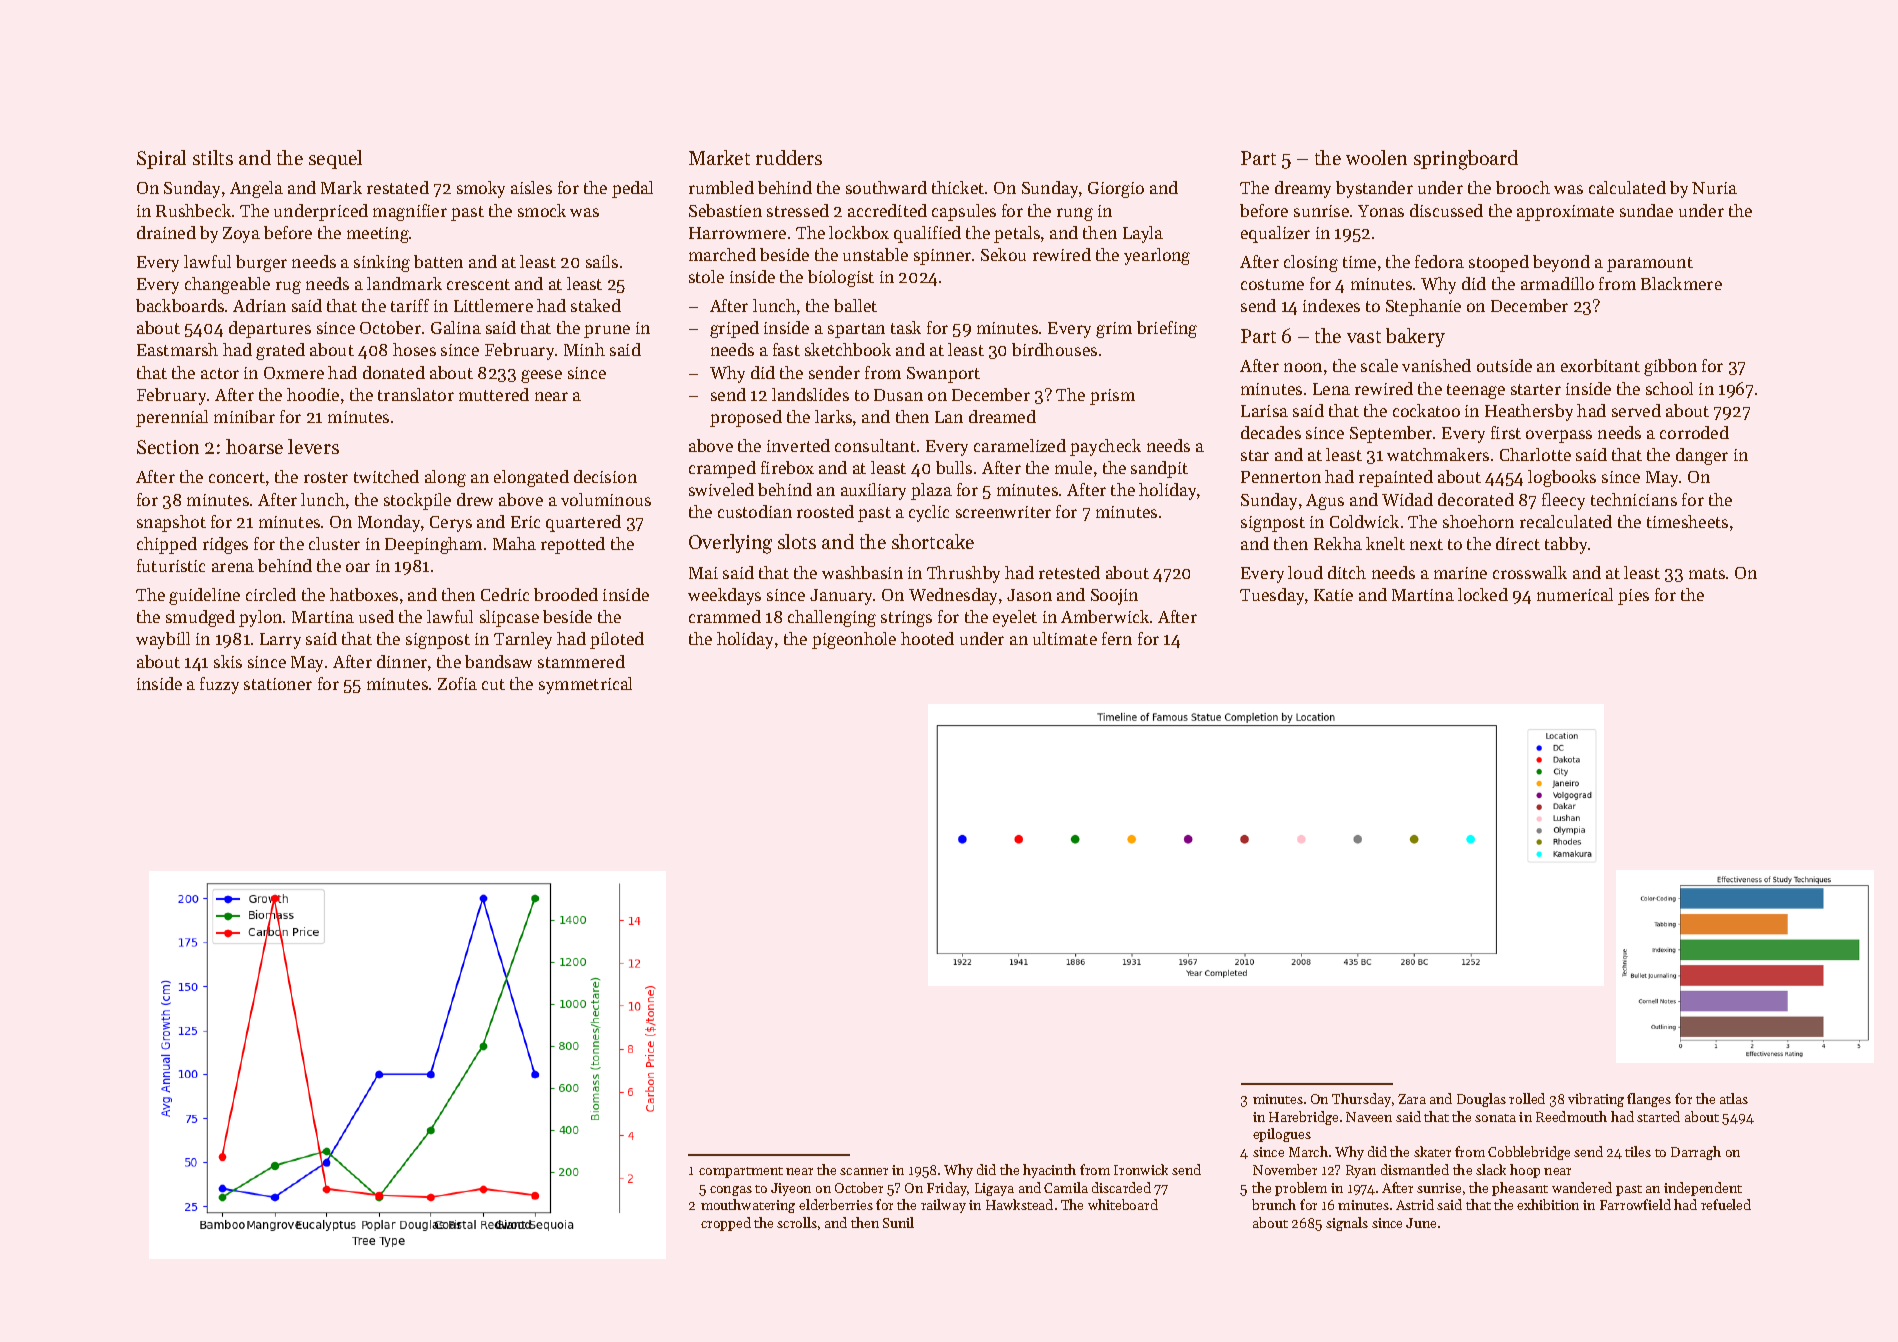  I want to click on Harrowmere, so click(737, 233).
